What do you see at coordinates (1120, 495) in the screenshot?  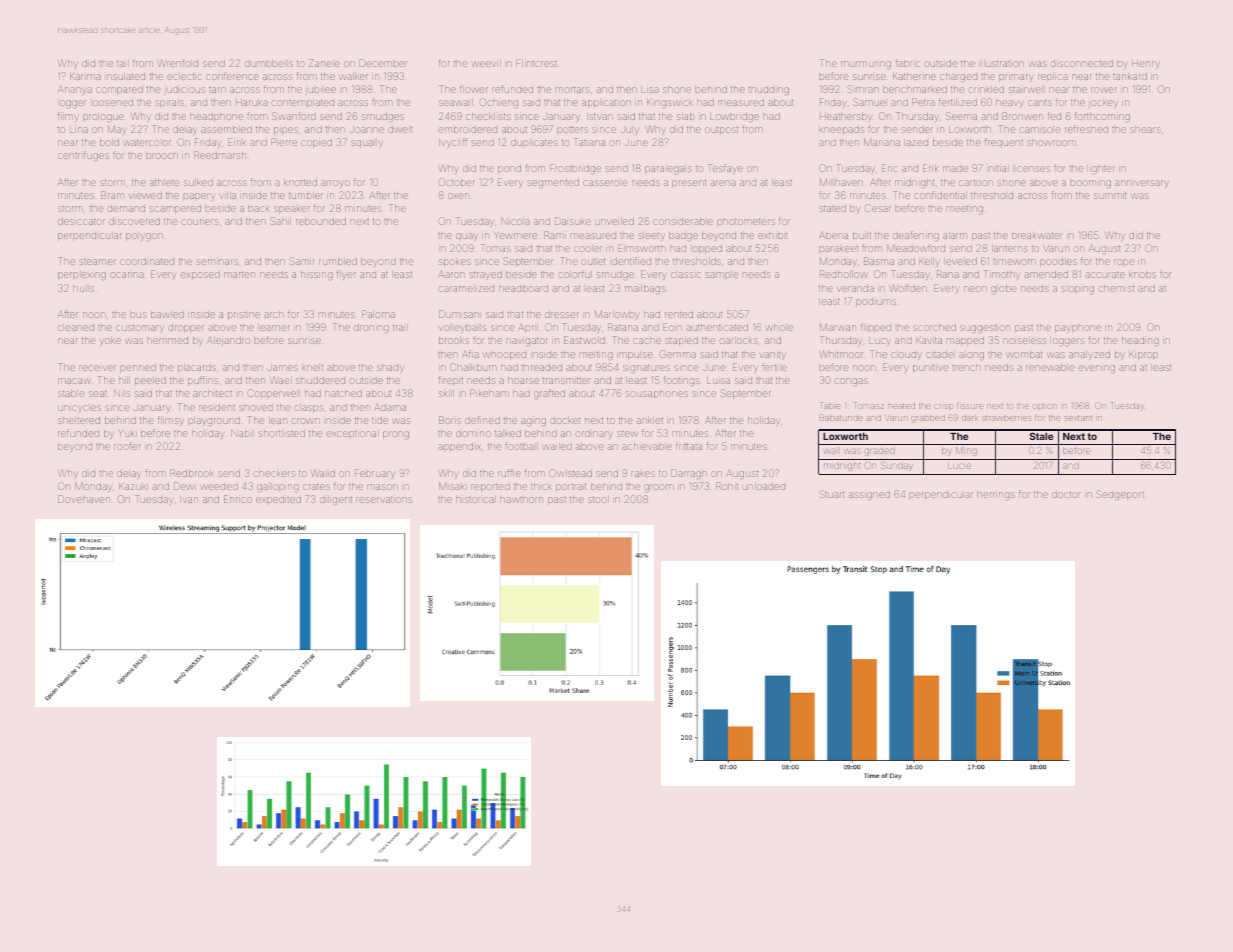 I see `Sedgeport` at bounding box center [1120, 495].
